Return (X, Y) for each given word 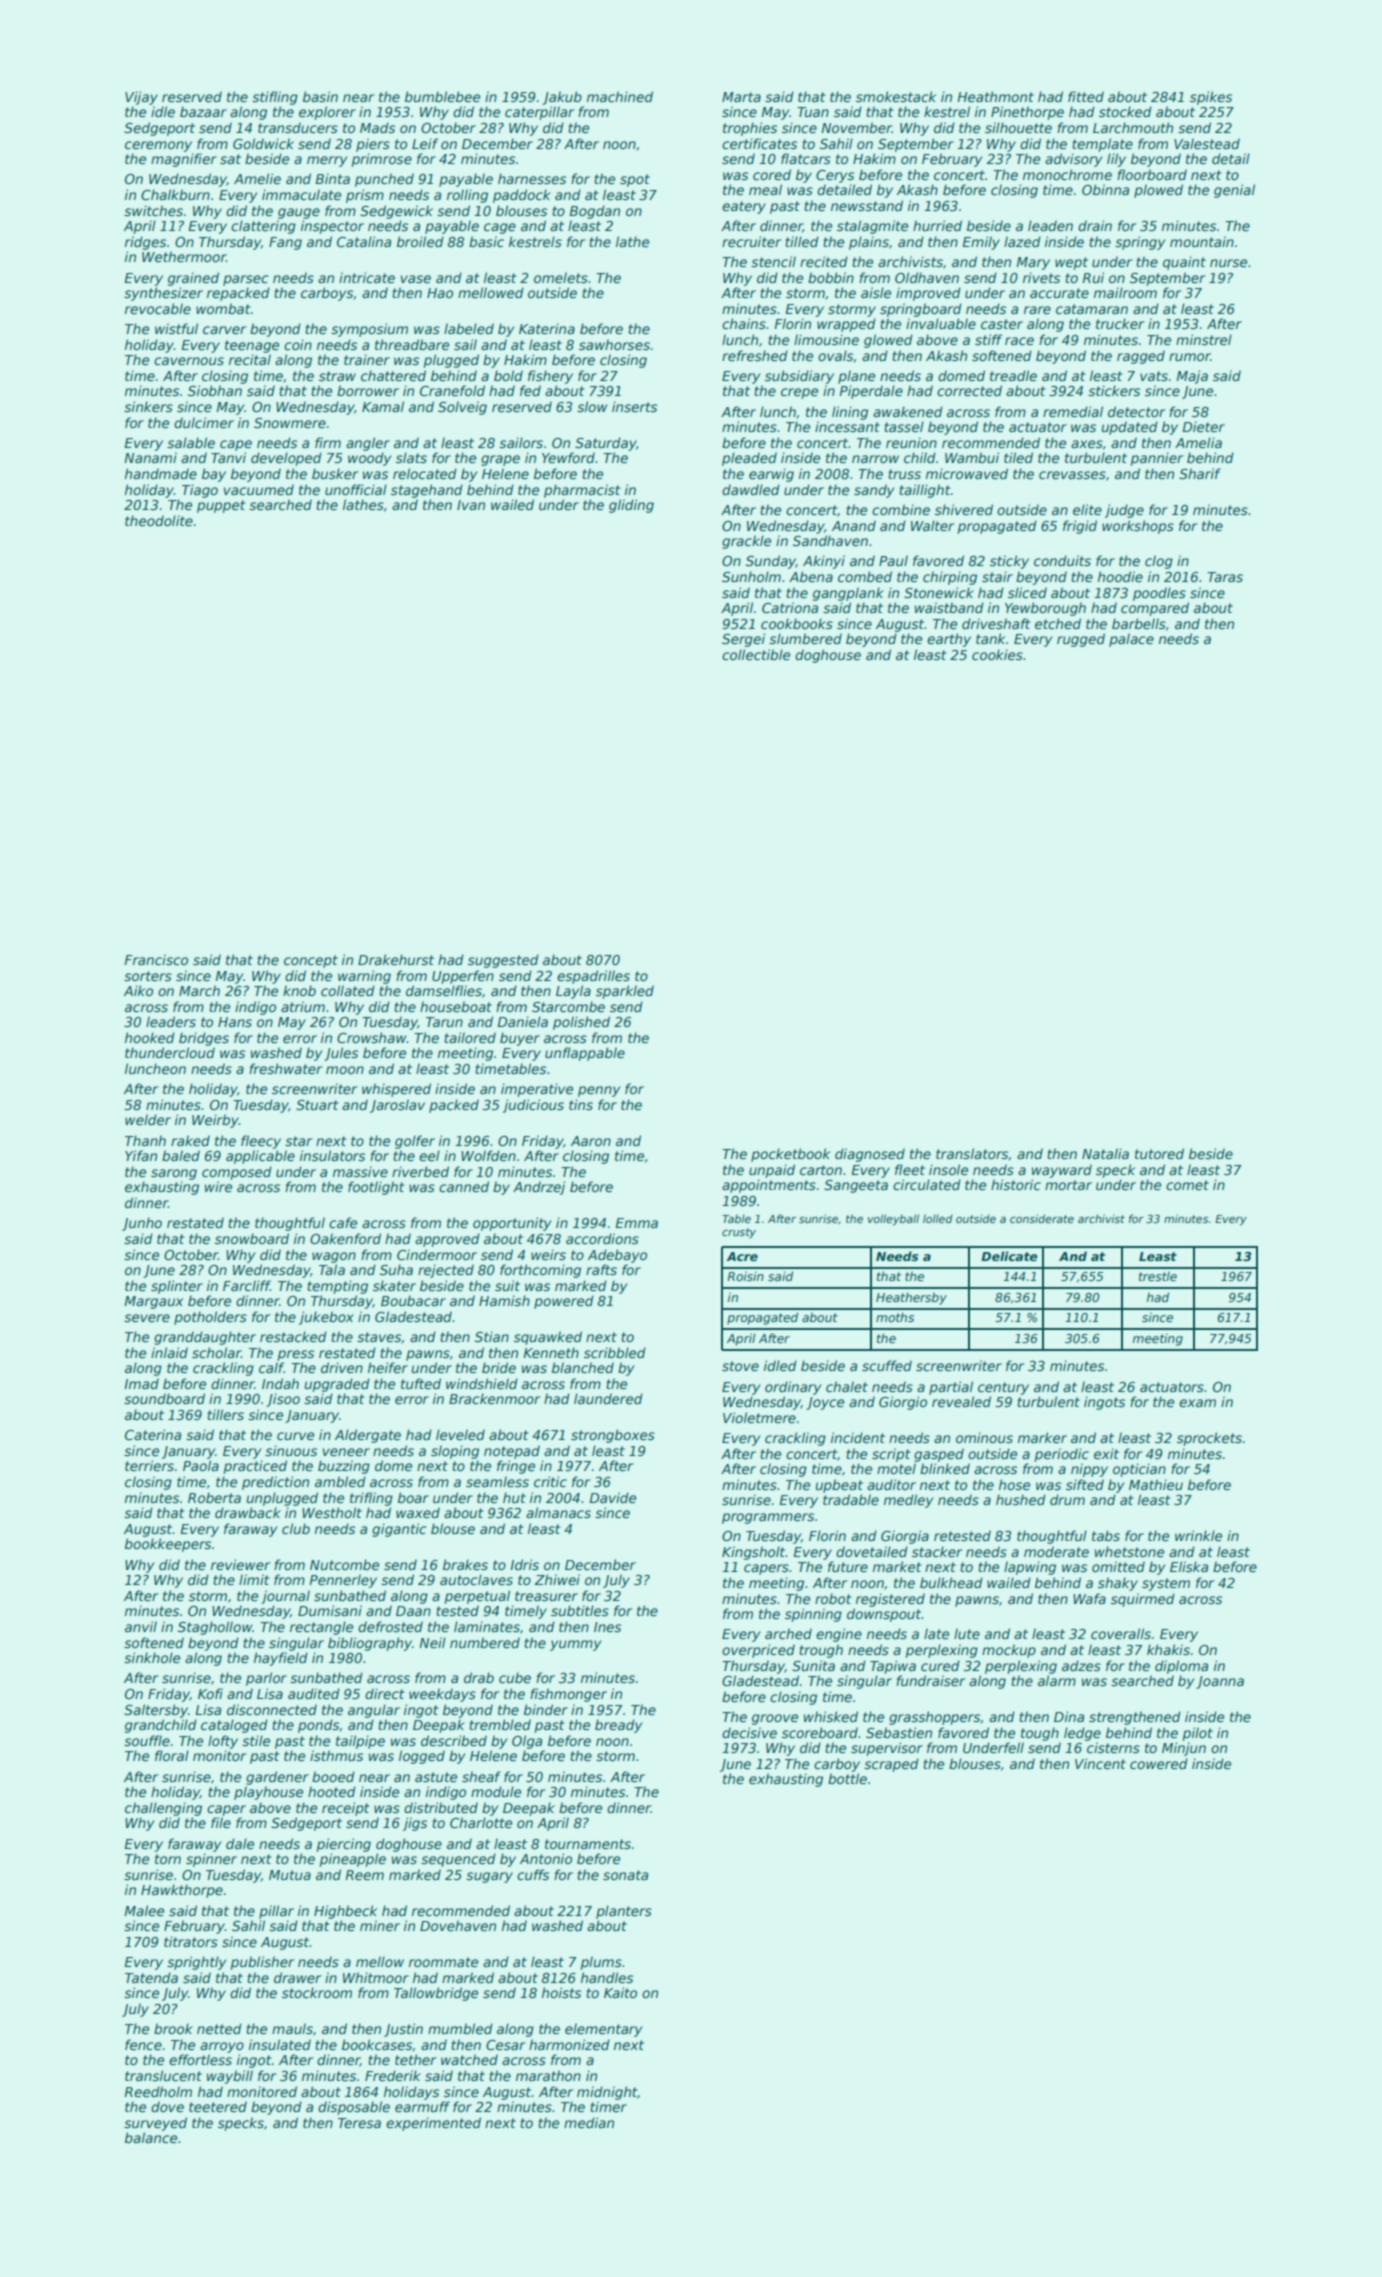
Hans (235, 1022)
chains (744, 323)
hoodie (1120, 576)
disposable (354, 2108)
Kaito (620, 1992)
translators (972, 1153)
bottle (847, 1778)
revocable (158, 308)
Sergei (743, 640)
